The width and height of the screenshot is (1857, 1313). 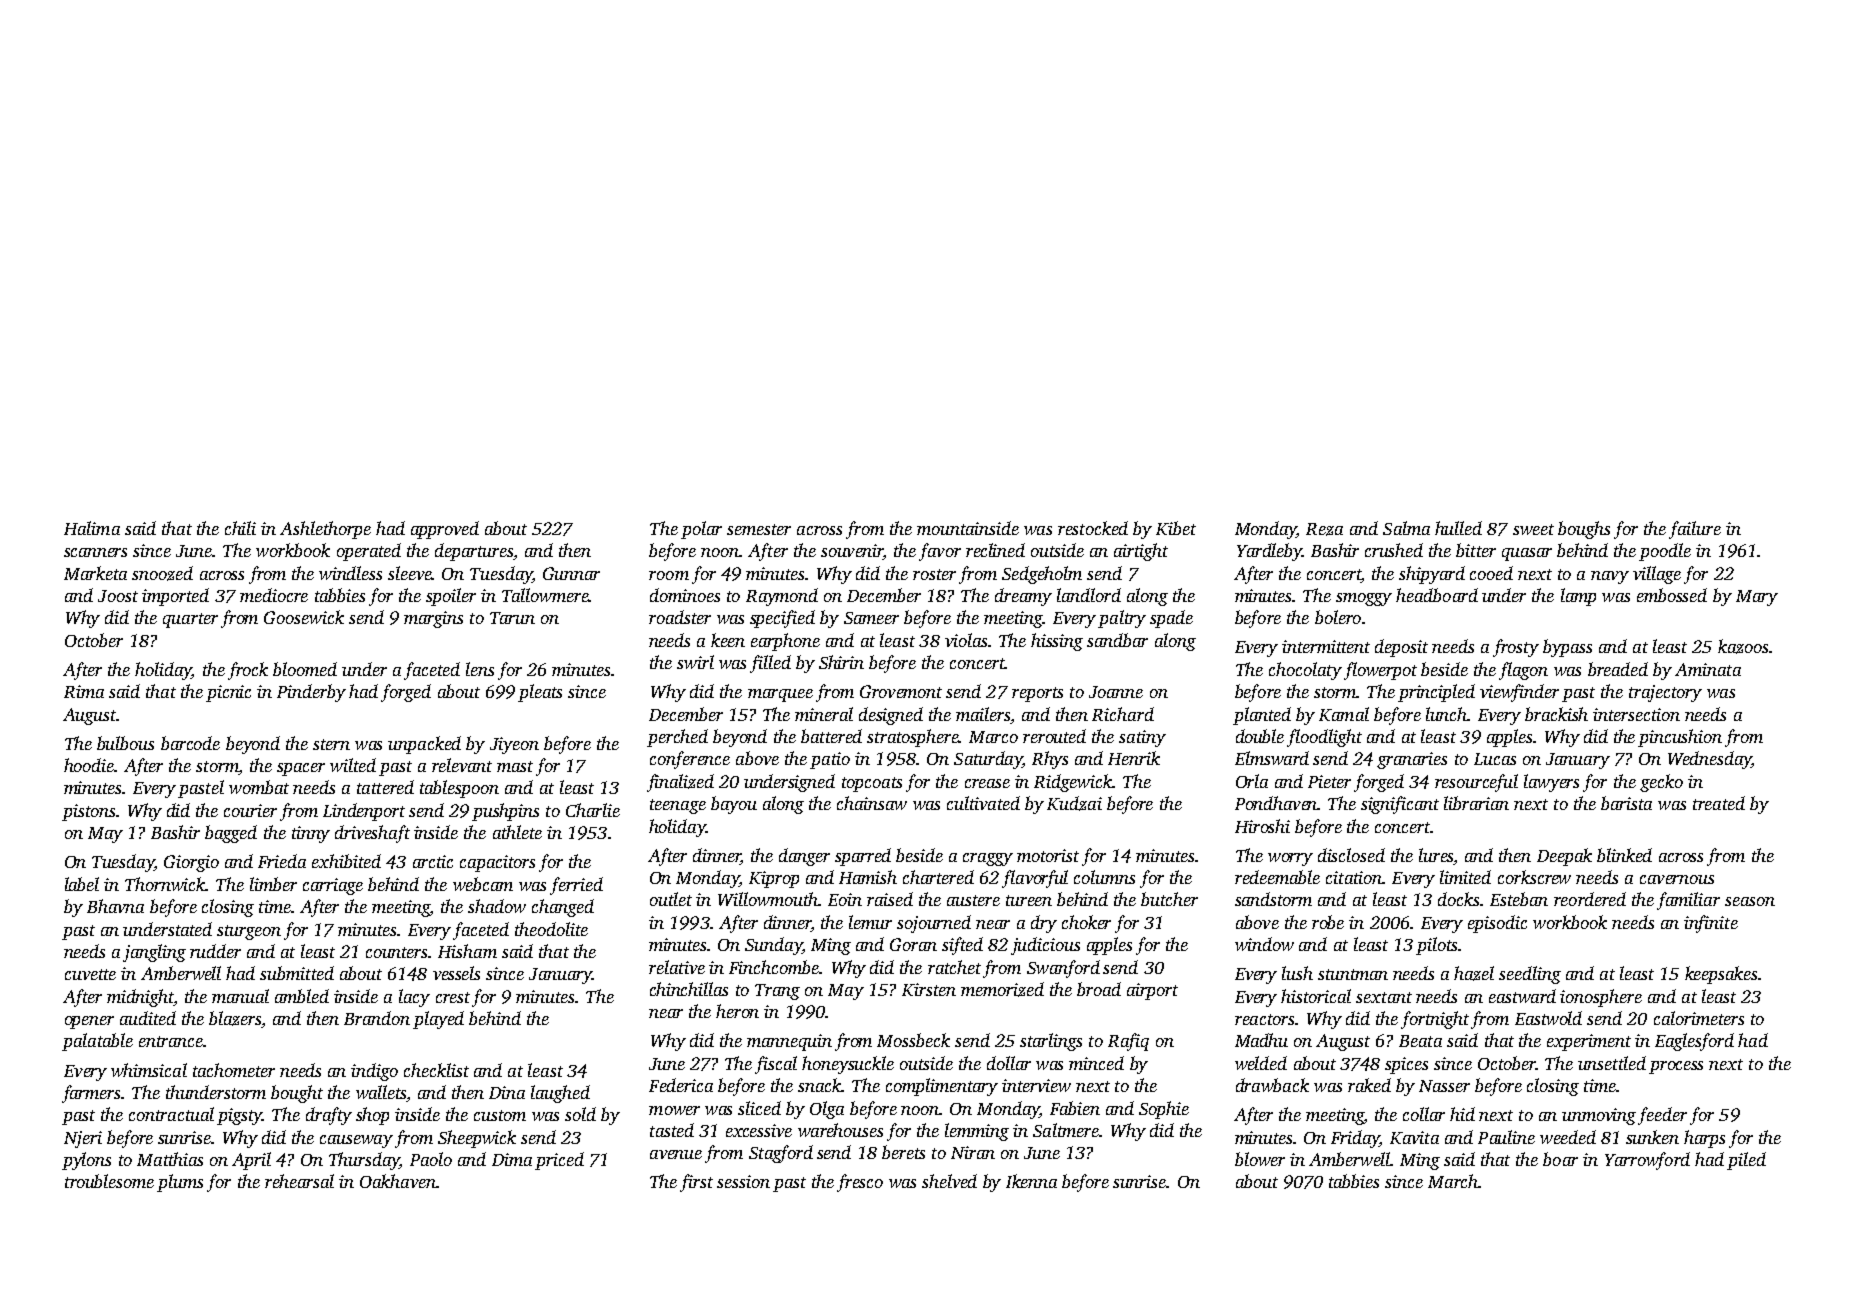 I want to click on Goosewick, so click(x=304, y=617).
